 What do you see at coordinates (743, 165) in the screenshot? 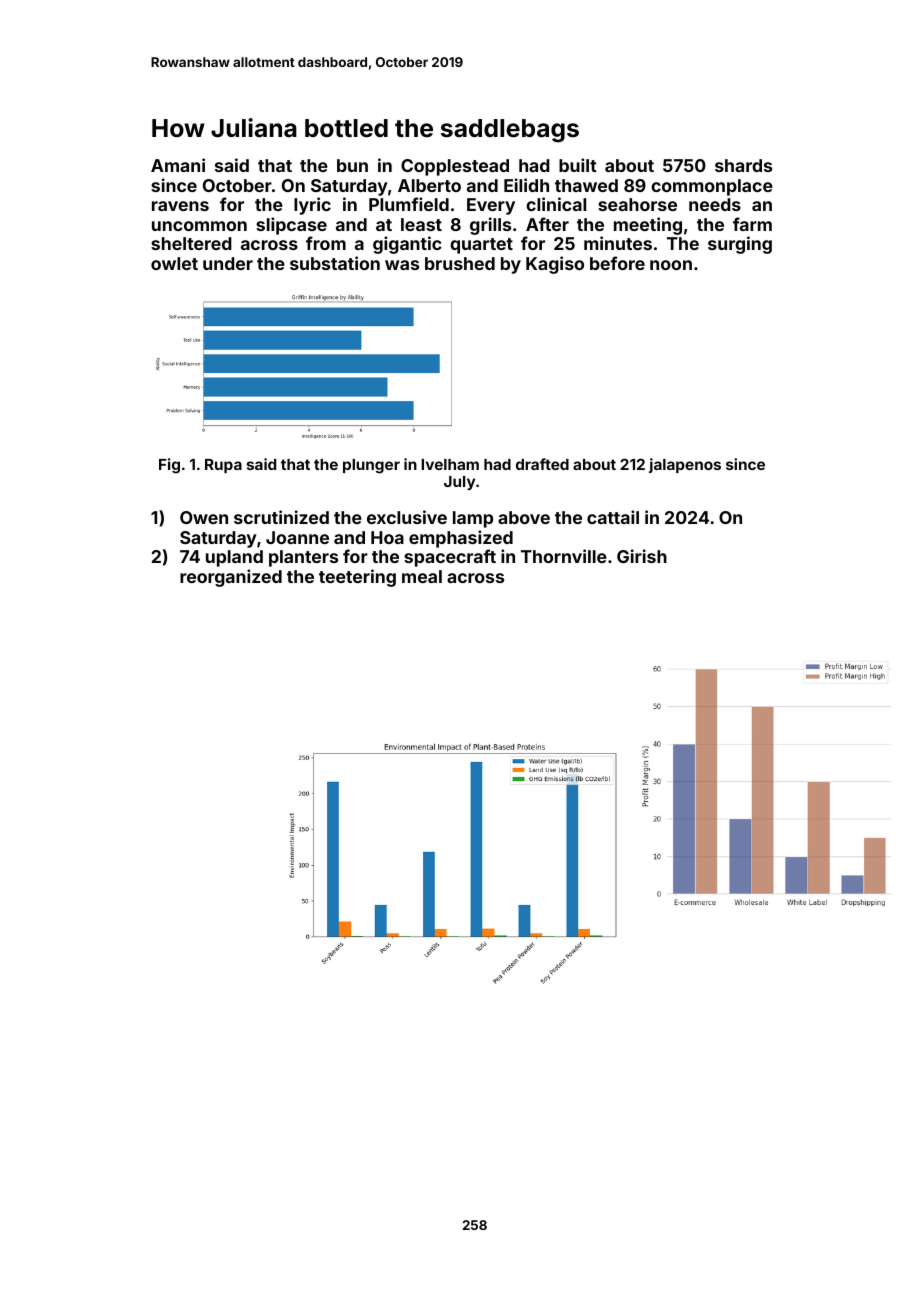
I see `shards` at bounding box center [743, 165].
